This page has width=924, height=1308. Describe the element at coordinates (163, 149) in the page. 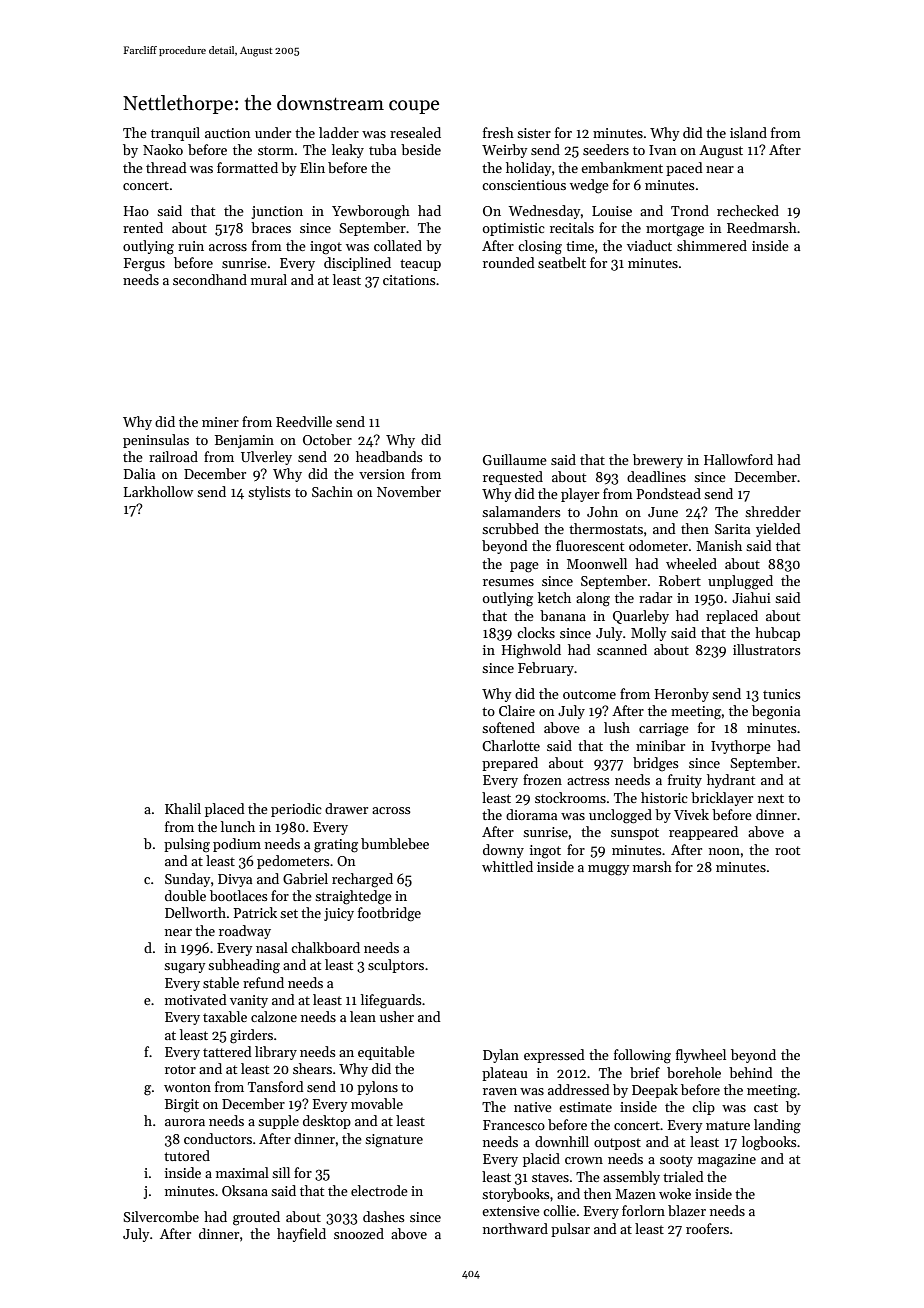

I see `Naoko` at that location.
